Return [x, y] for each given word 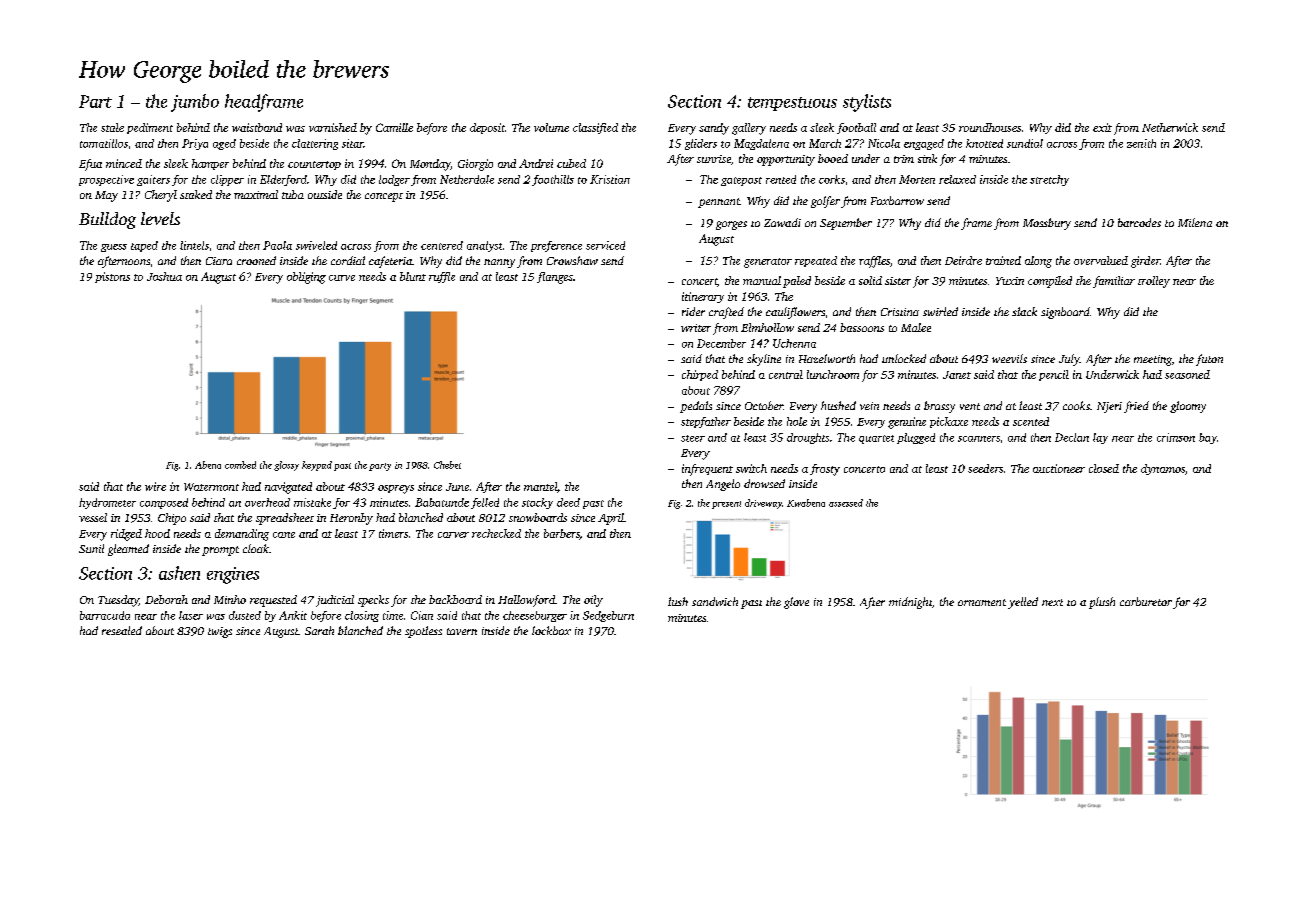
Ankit [293, 615]
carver [453, 535]
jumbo [195, 103]
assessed [846, 503]
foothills [553, 180]
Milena [1195, 222]
